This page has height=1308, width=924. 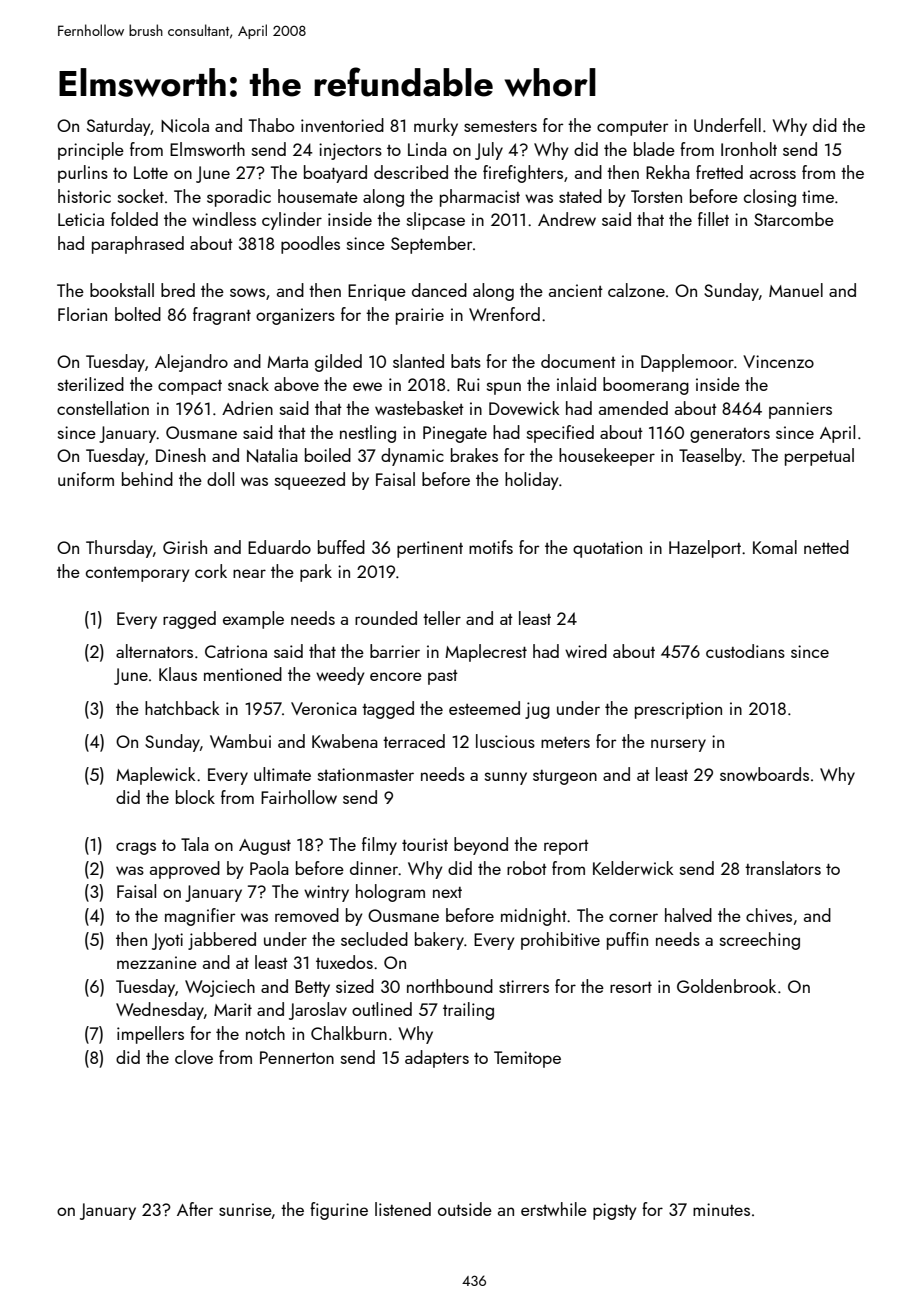 What do you see at coordinates (764, 774) in the page?
I see `snowboards` at bounding box center [764, 774].
